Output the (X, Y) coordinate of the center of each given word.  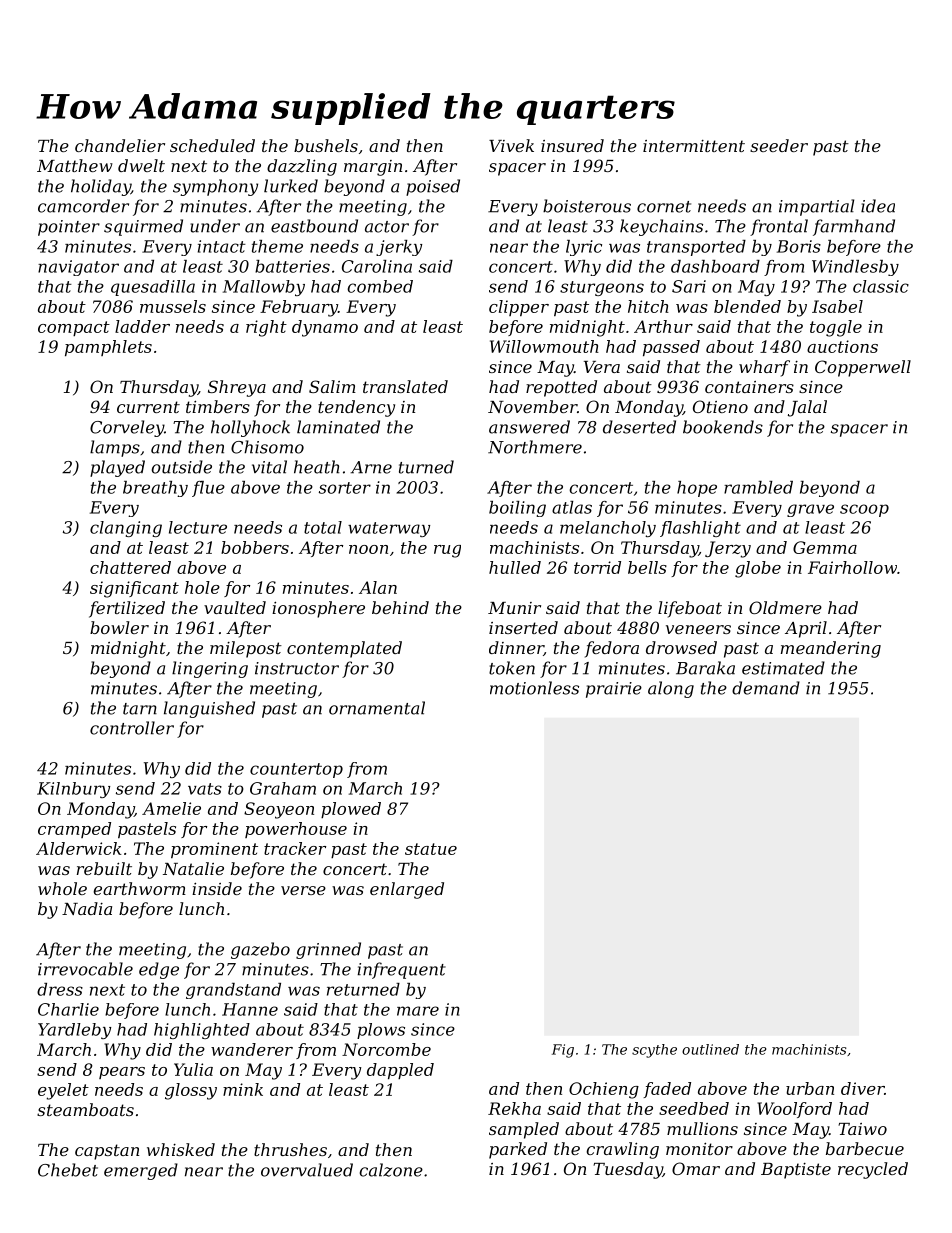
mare (418, 1011)
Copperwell (863, 368)
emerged (141, 1171)
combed (380, 286)
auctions (842, 346)
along (671, 689)
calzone (391, 1170)
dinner (516, 648)
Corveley (127, 428)
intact (222, 246)
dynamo (325, 328)
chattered (130, 567)
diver (862, 1088)
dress (60, 989)
